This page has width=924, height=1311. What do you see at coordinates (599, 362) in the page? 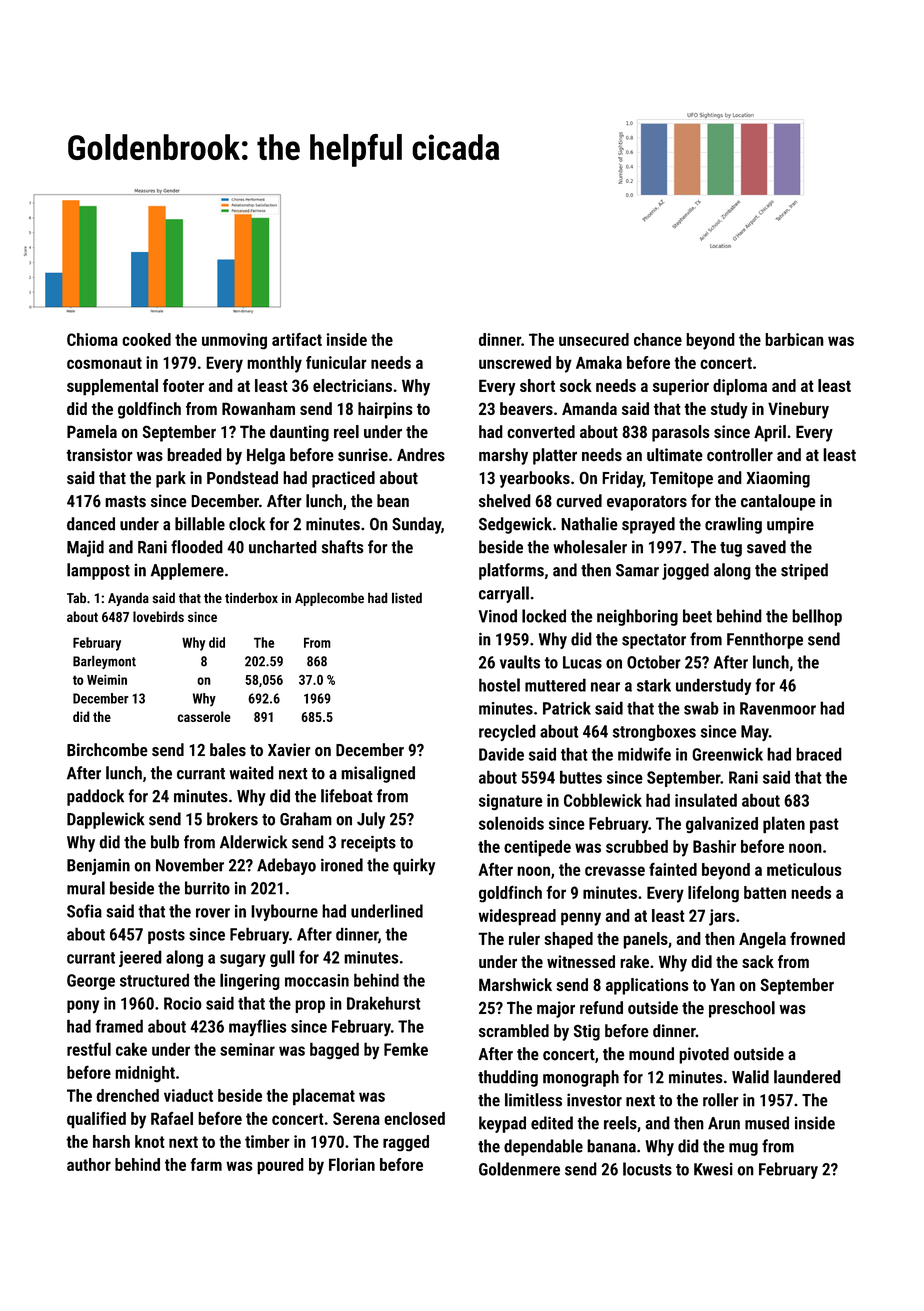
I see `Amaka` at bounding box center [599, 362].
